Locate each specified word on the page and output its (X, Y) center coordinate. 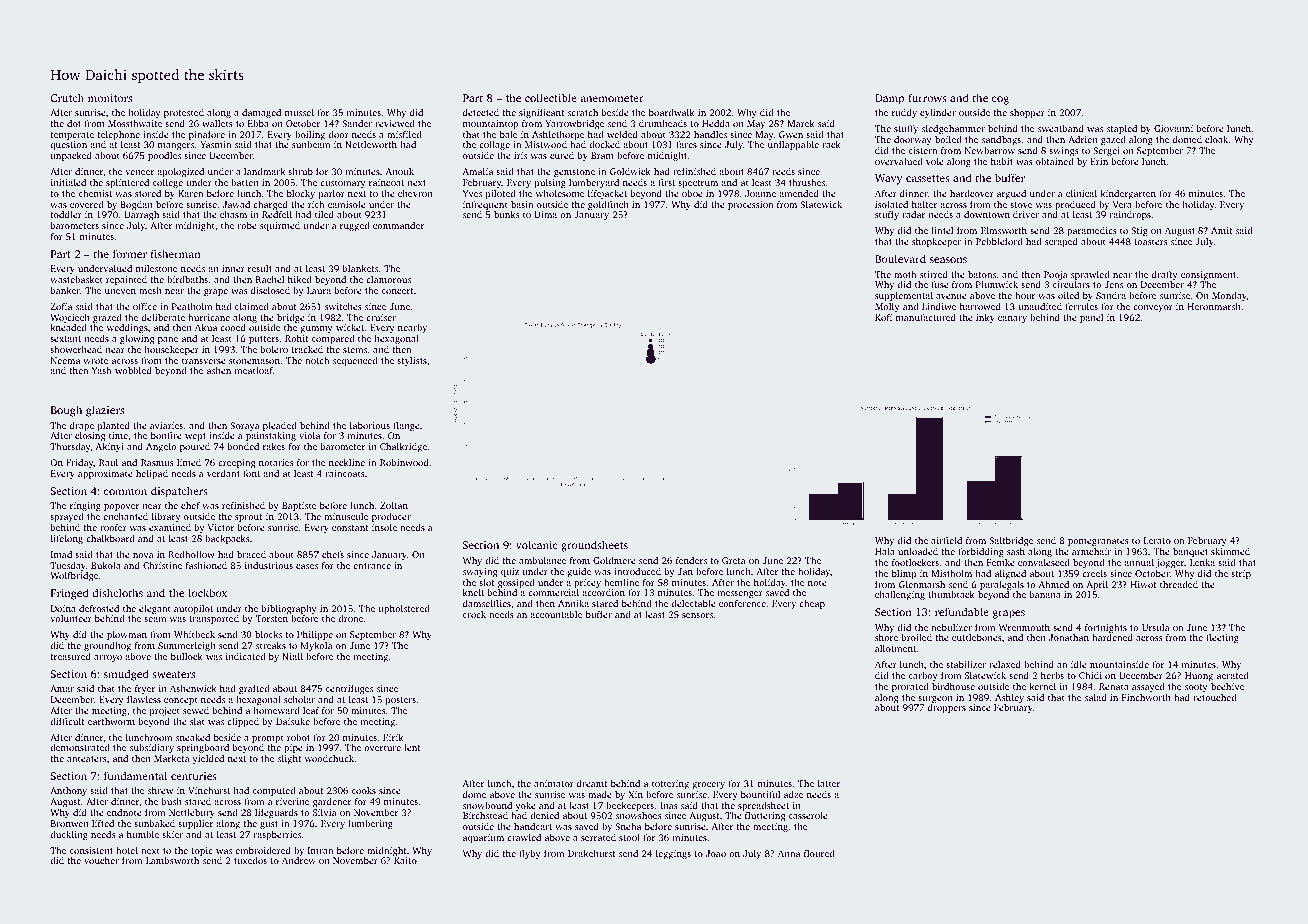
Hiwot (1143, 584)
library (166, 517)
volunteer (71, 618)
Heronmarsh (1214, 306)
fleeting (1222, 638)
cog (1000, 100)
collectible (551, 97)
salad (1096, 697)
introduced (637, 571)
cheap (812, 604)
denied (544, 815)
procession (750, 205)
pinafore (207, 135)
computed (274, 791)
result (260, 268)
